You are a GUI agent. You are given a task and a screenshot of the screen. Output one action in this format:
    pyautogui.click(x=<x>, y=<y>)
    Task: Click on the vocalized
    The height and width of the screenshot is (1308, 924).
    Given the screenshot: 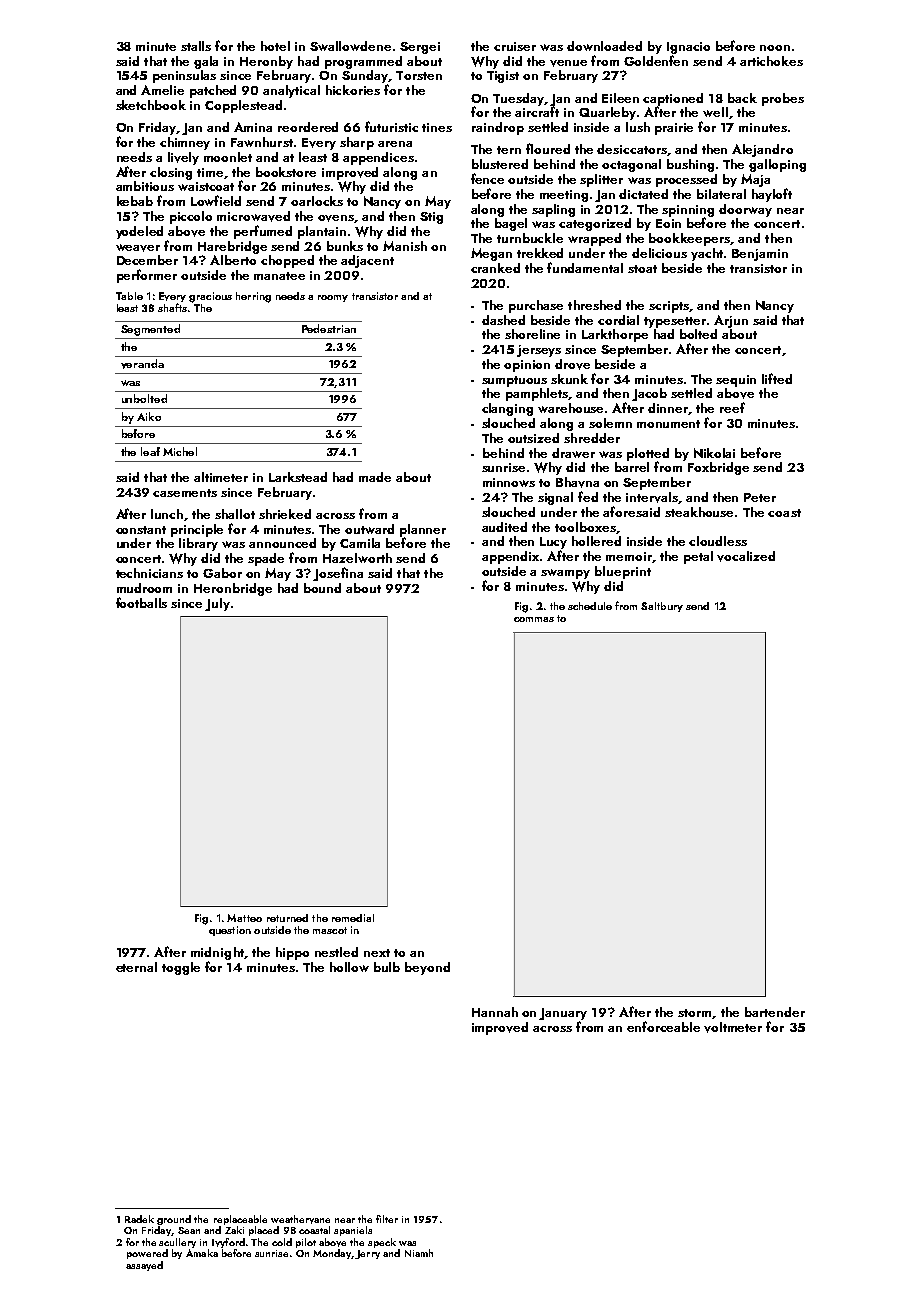 What is the action you would take?
    pyautogui.click(x=746, y=556)
